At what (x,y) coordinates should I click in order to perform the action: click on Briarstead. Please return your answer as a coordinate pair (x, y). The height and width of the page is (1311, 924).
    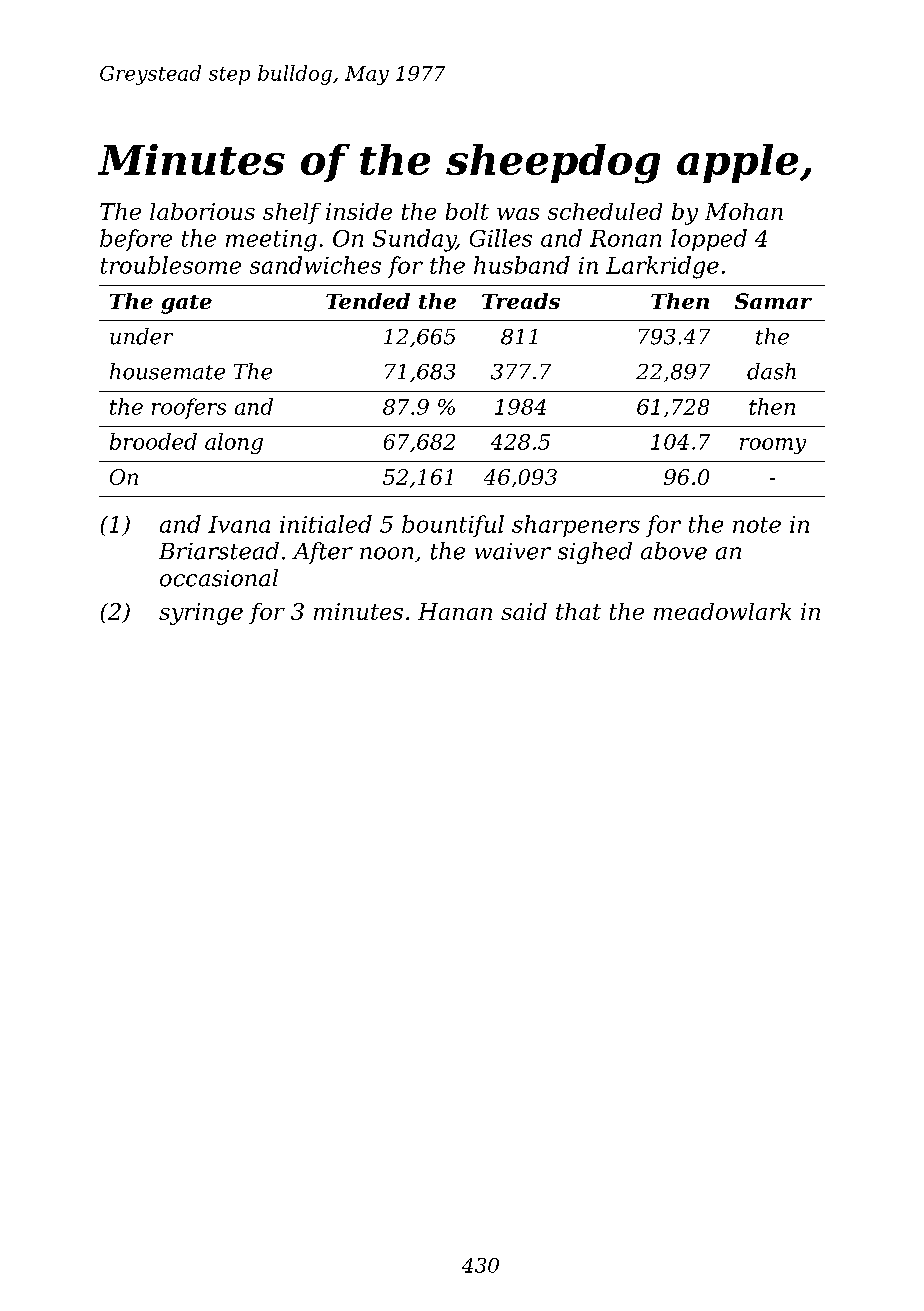
    Looking at the image, I should click on (219, 551).
